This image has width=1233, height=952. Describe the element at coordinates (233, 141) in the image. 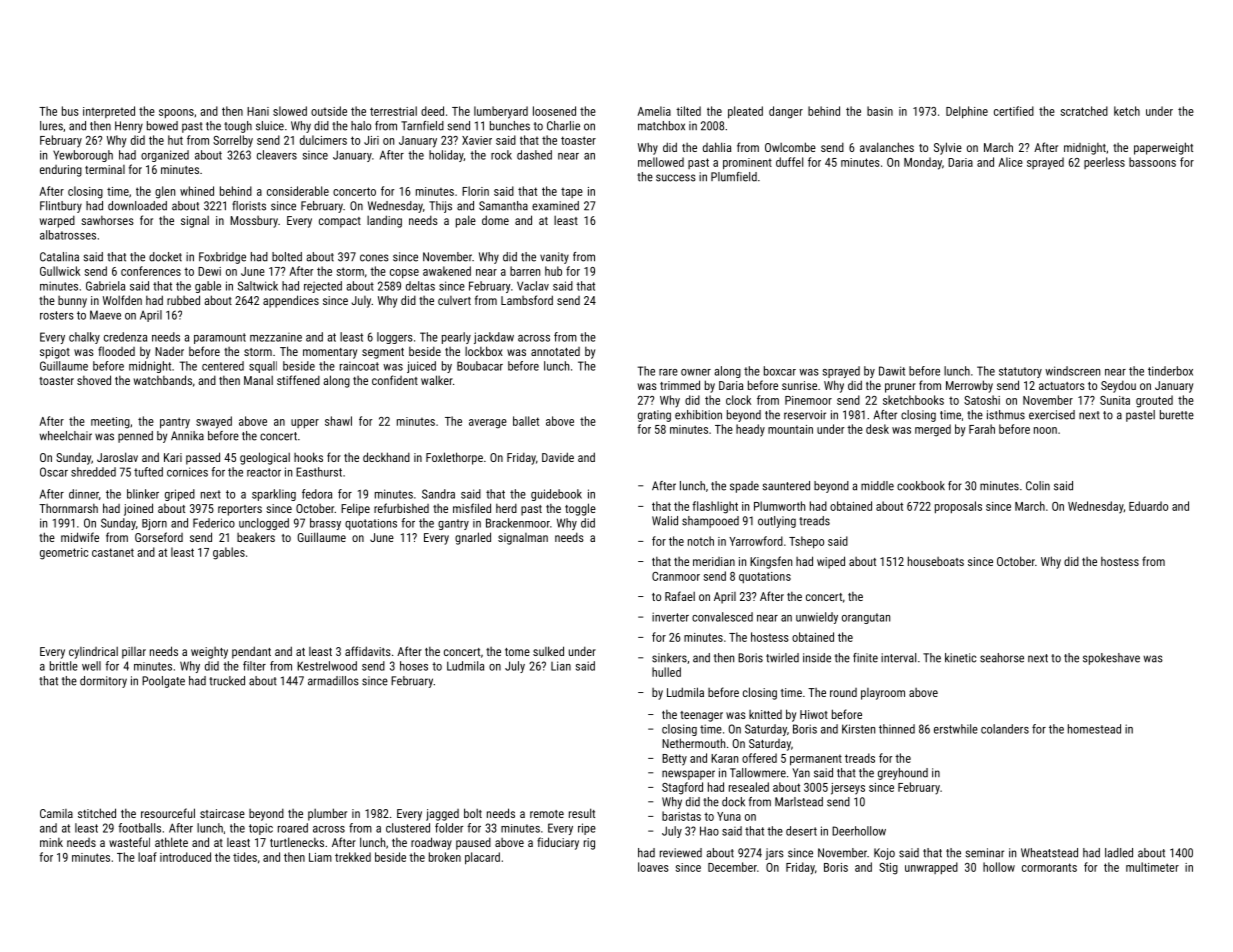

I see `Sorrelby` at that location.
